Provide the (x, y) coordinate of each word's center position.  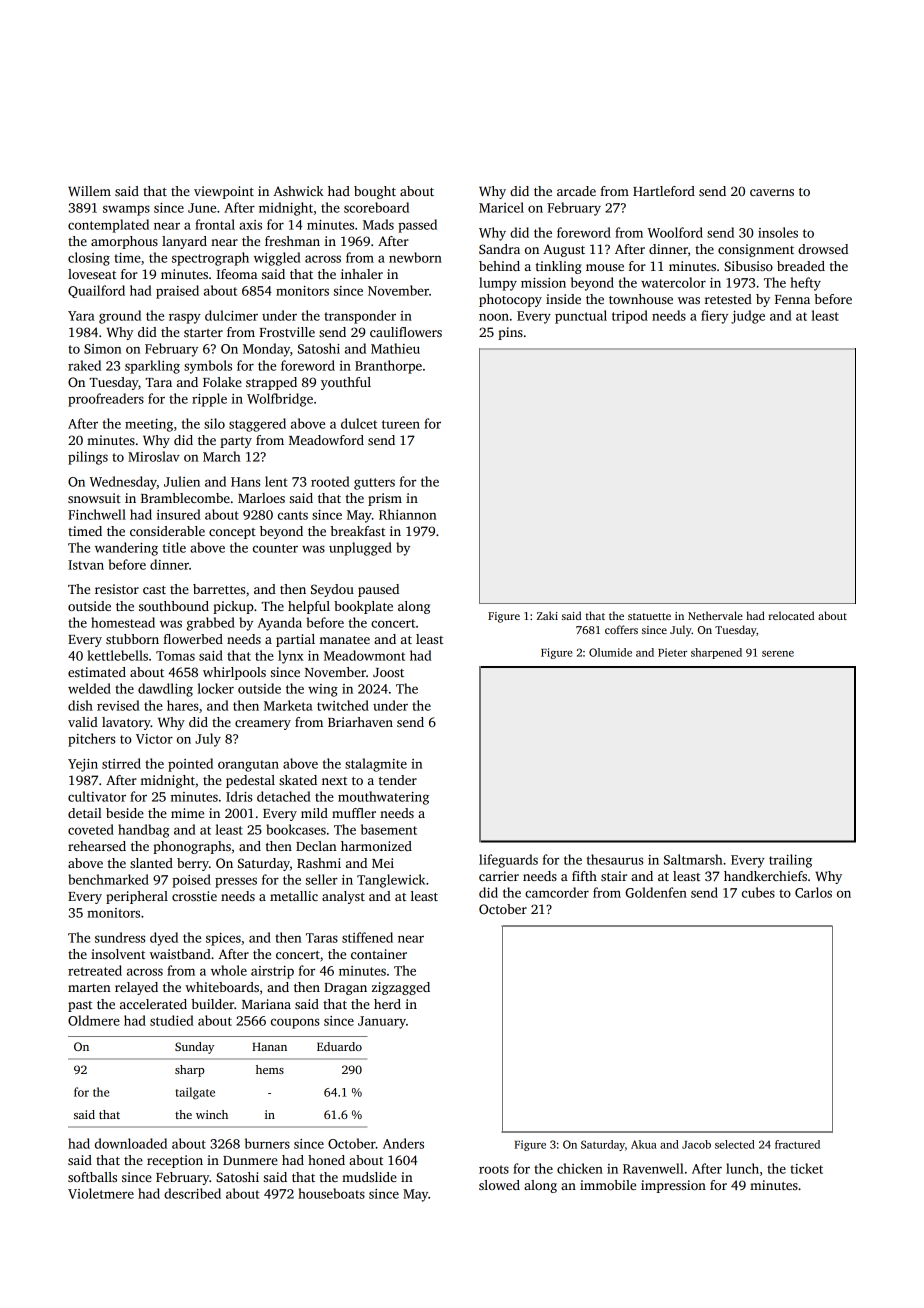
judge (748, 317)
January (382, 1022)
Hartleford (664, 191)
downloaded (131, 1143)
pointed (190, 765)
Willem (89, 191)
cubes (758, 892)
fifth (584, 876)
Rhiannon (407, 514)
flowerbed (193, 639)
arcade (576, 191)
